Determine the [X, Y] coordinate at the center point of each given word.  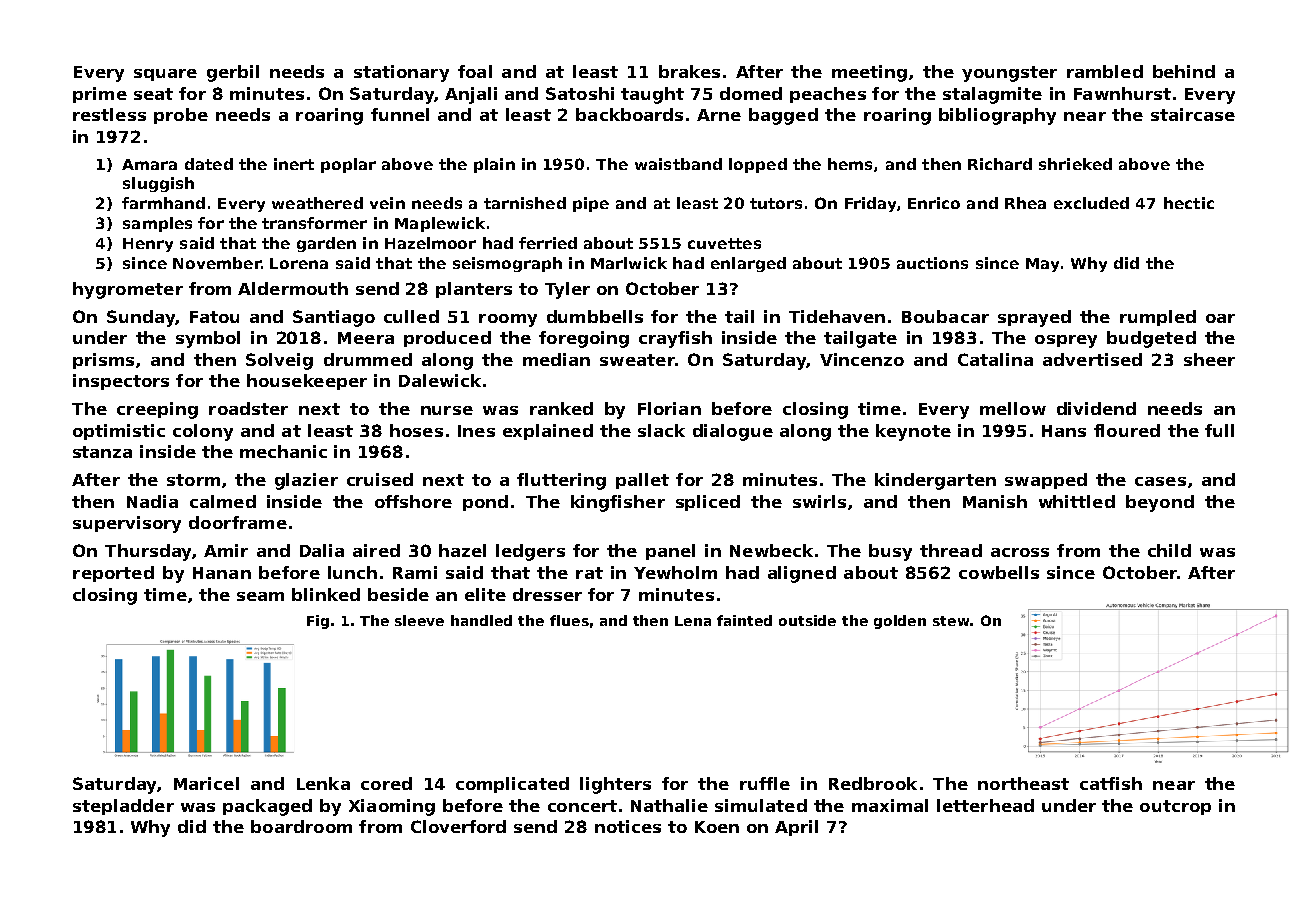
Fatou [214, 317]
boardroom [301, 826]
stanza [102, 452]
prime [100, 95]
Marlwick [629, 263]
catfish [1111, 783]
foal [475, 71]
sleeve [419, 620]
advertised [1092, 359]
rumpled [1158, 318]
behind [1184, 71]
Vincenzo [862, 359]
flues [569, 620]
